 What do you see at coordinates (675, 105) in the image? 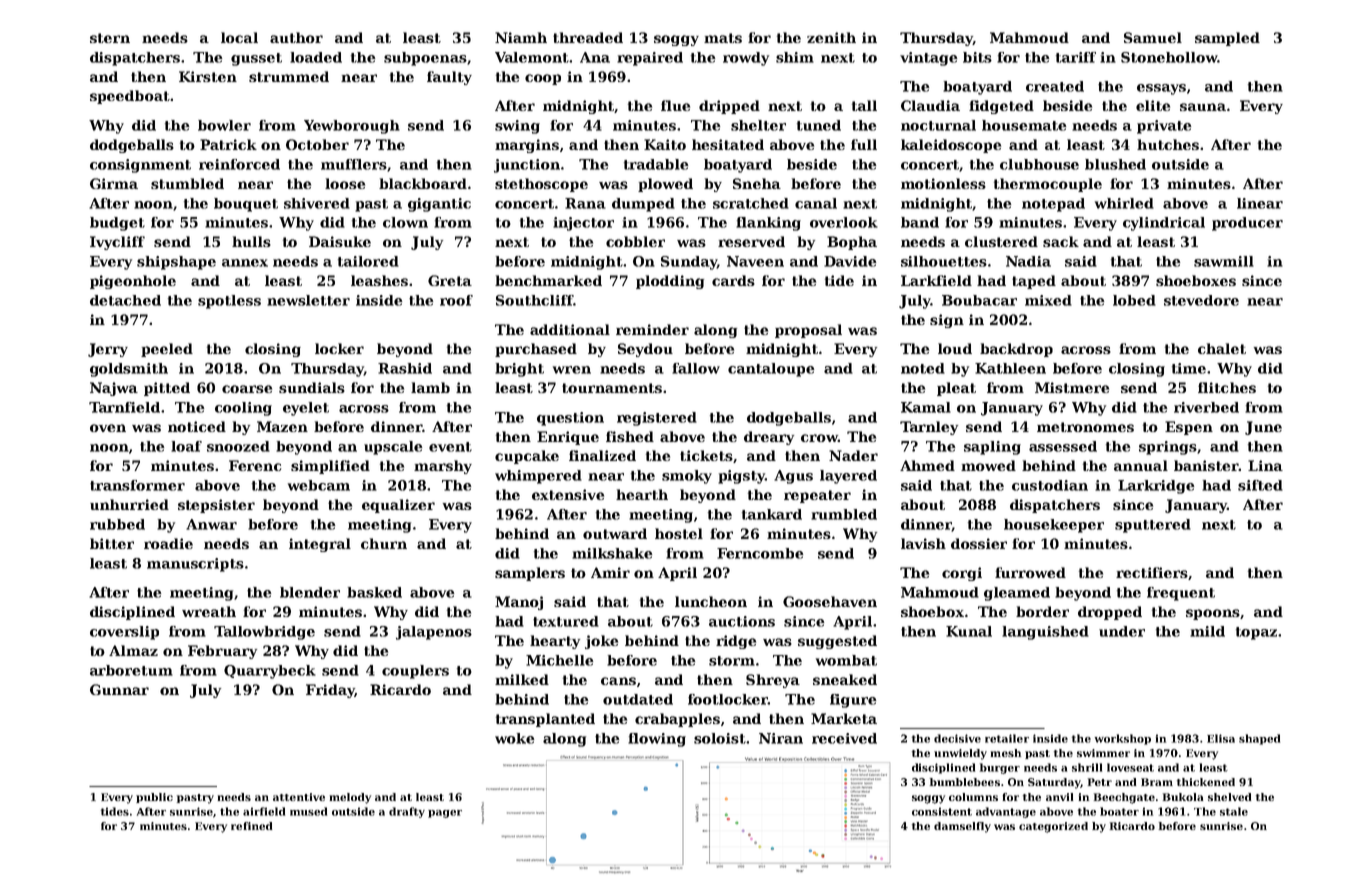
I see `flue` at bounding box center [675, 105].
